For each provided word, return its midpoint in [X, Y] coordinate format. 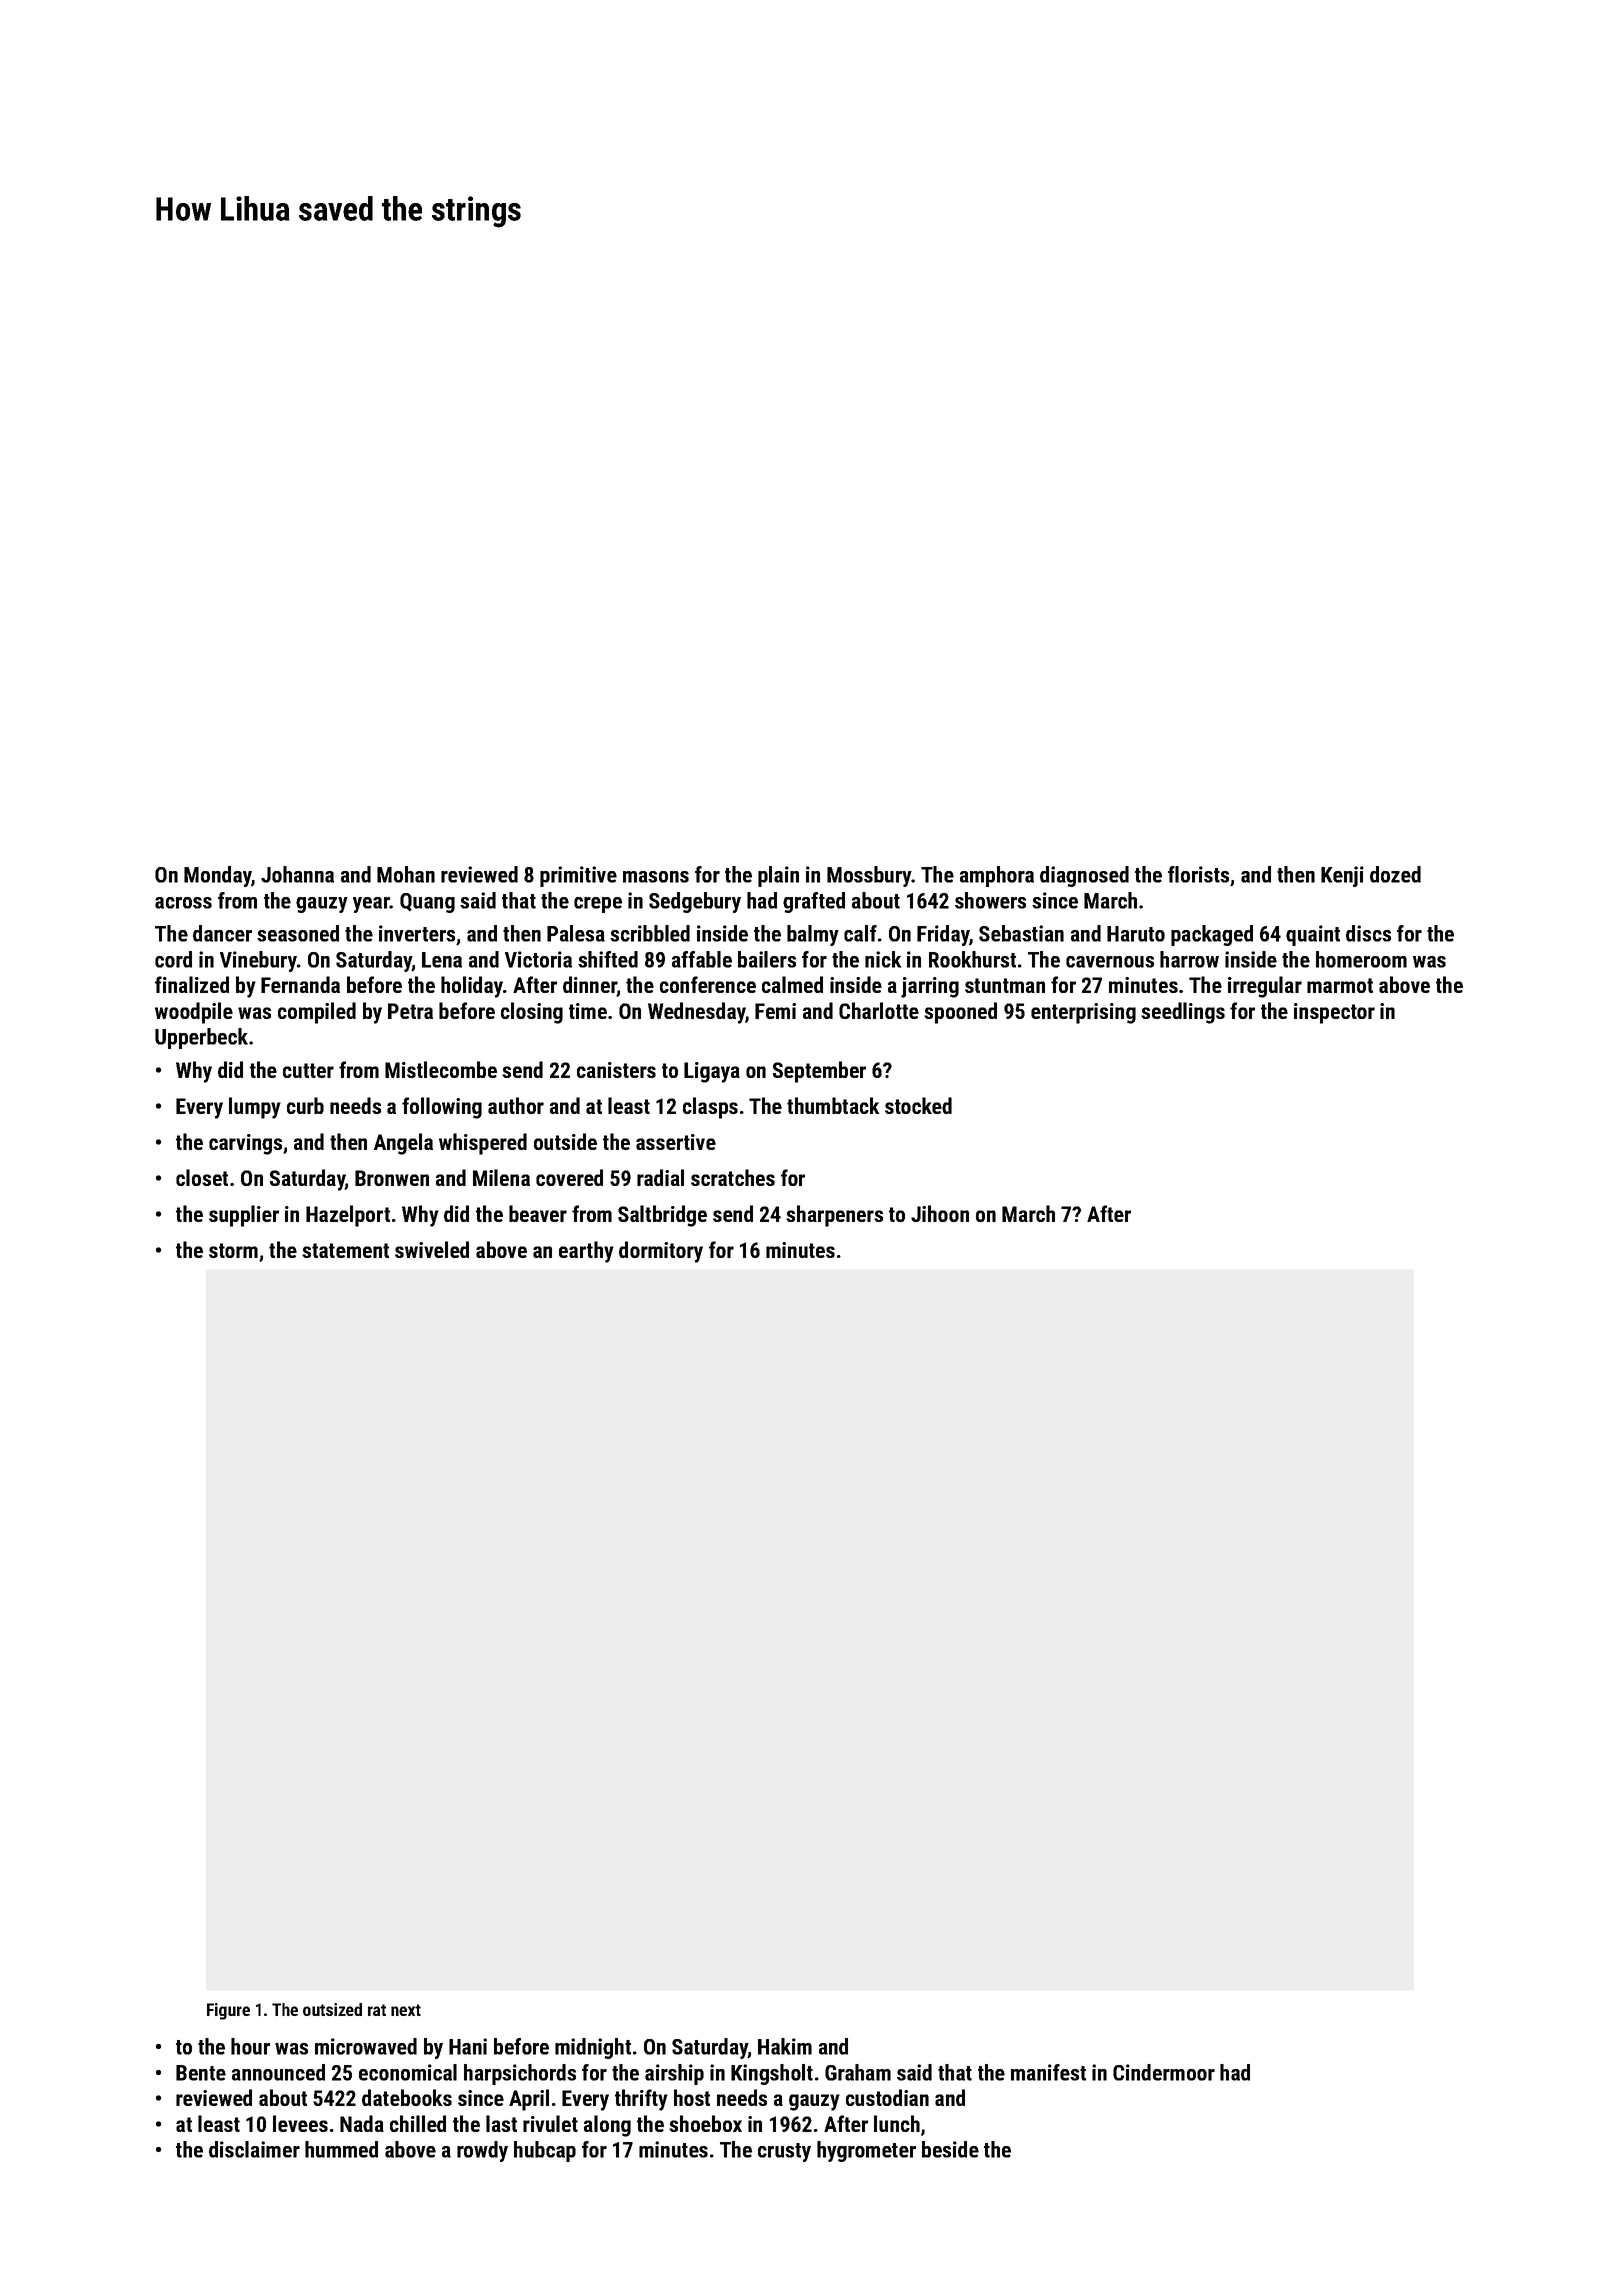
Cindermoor [1164, 2072]
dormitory [661, 1252]
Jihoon [940, 1213]
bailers [767, 959]
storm [233, 1250]
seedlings [1183, 1013]
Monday [218, 876]
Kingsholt [772, 2074]
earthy [586, 1252]
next [406, 2010]
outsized [332, 2009]
